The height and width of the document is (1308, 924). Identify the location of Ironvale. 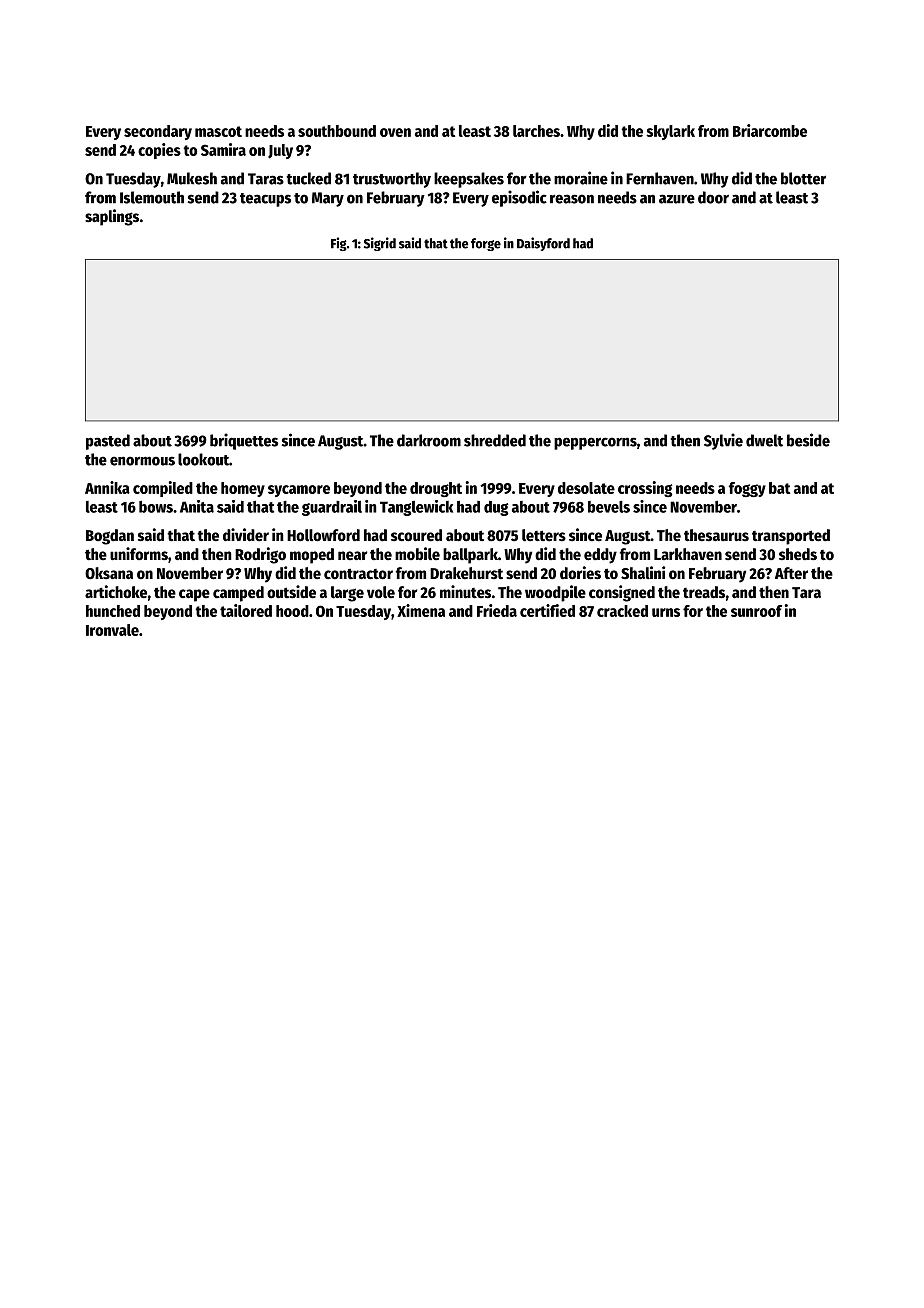
(112, 630).
